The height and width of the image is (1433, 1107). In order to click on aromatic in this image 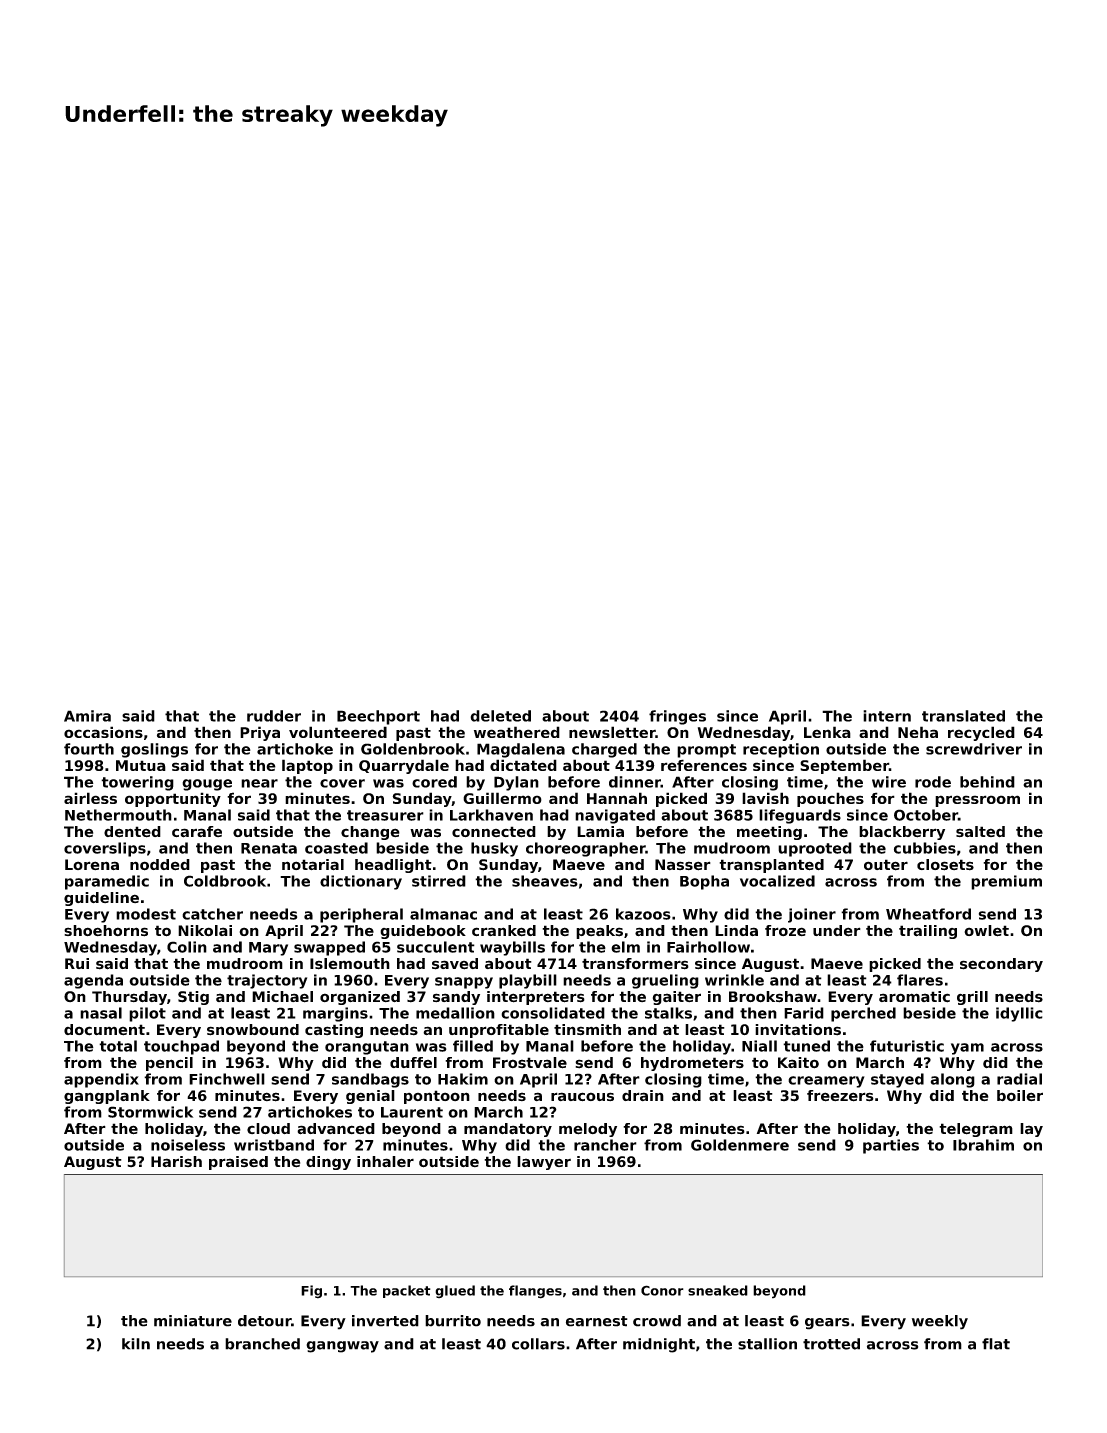, I will do `click(914, 997)`.
